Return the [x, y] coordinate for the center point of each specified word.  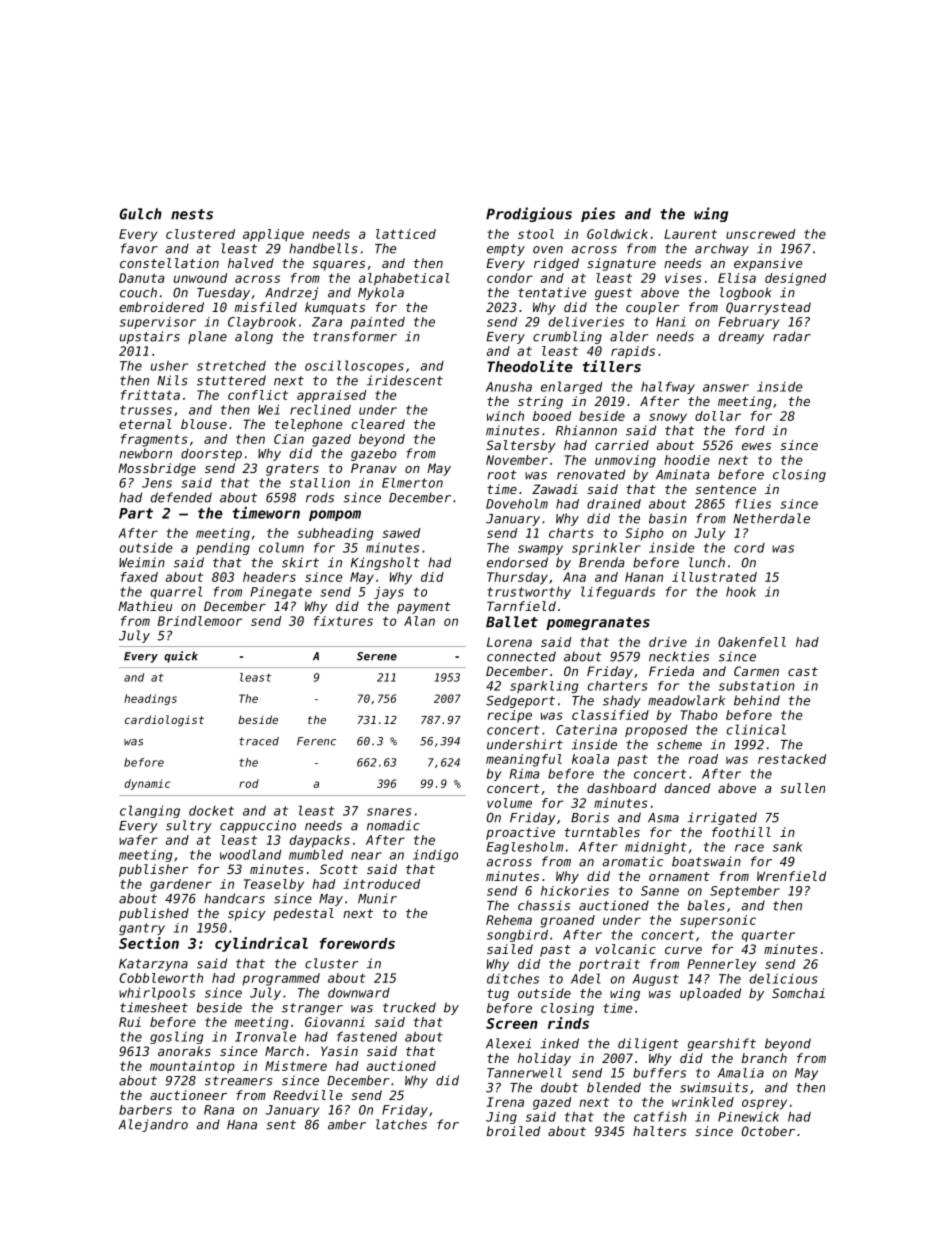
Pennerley [721, 965]
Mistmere [296, 1066]
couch [138, 292]
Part [136, 513]
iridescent [405, 380]
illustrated [714, 577]
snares [389, 812]
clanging [150, 811]
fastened [367, 1036]
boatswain [706, 861]
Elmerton [412, 483]
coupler [653, 308]
